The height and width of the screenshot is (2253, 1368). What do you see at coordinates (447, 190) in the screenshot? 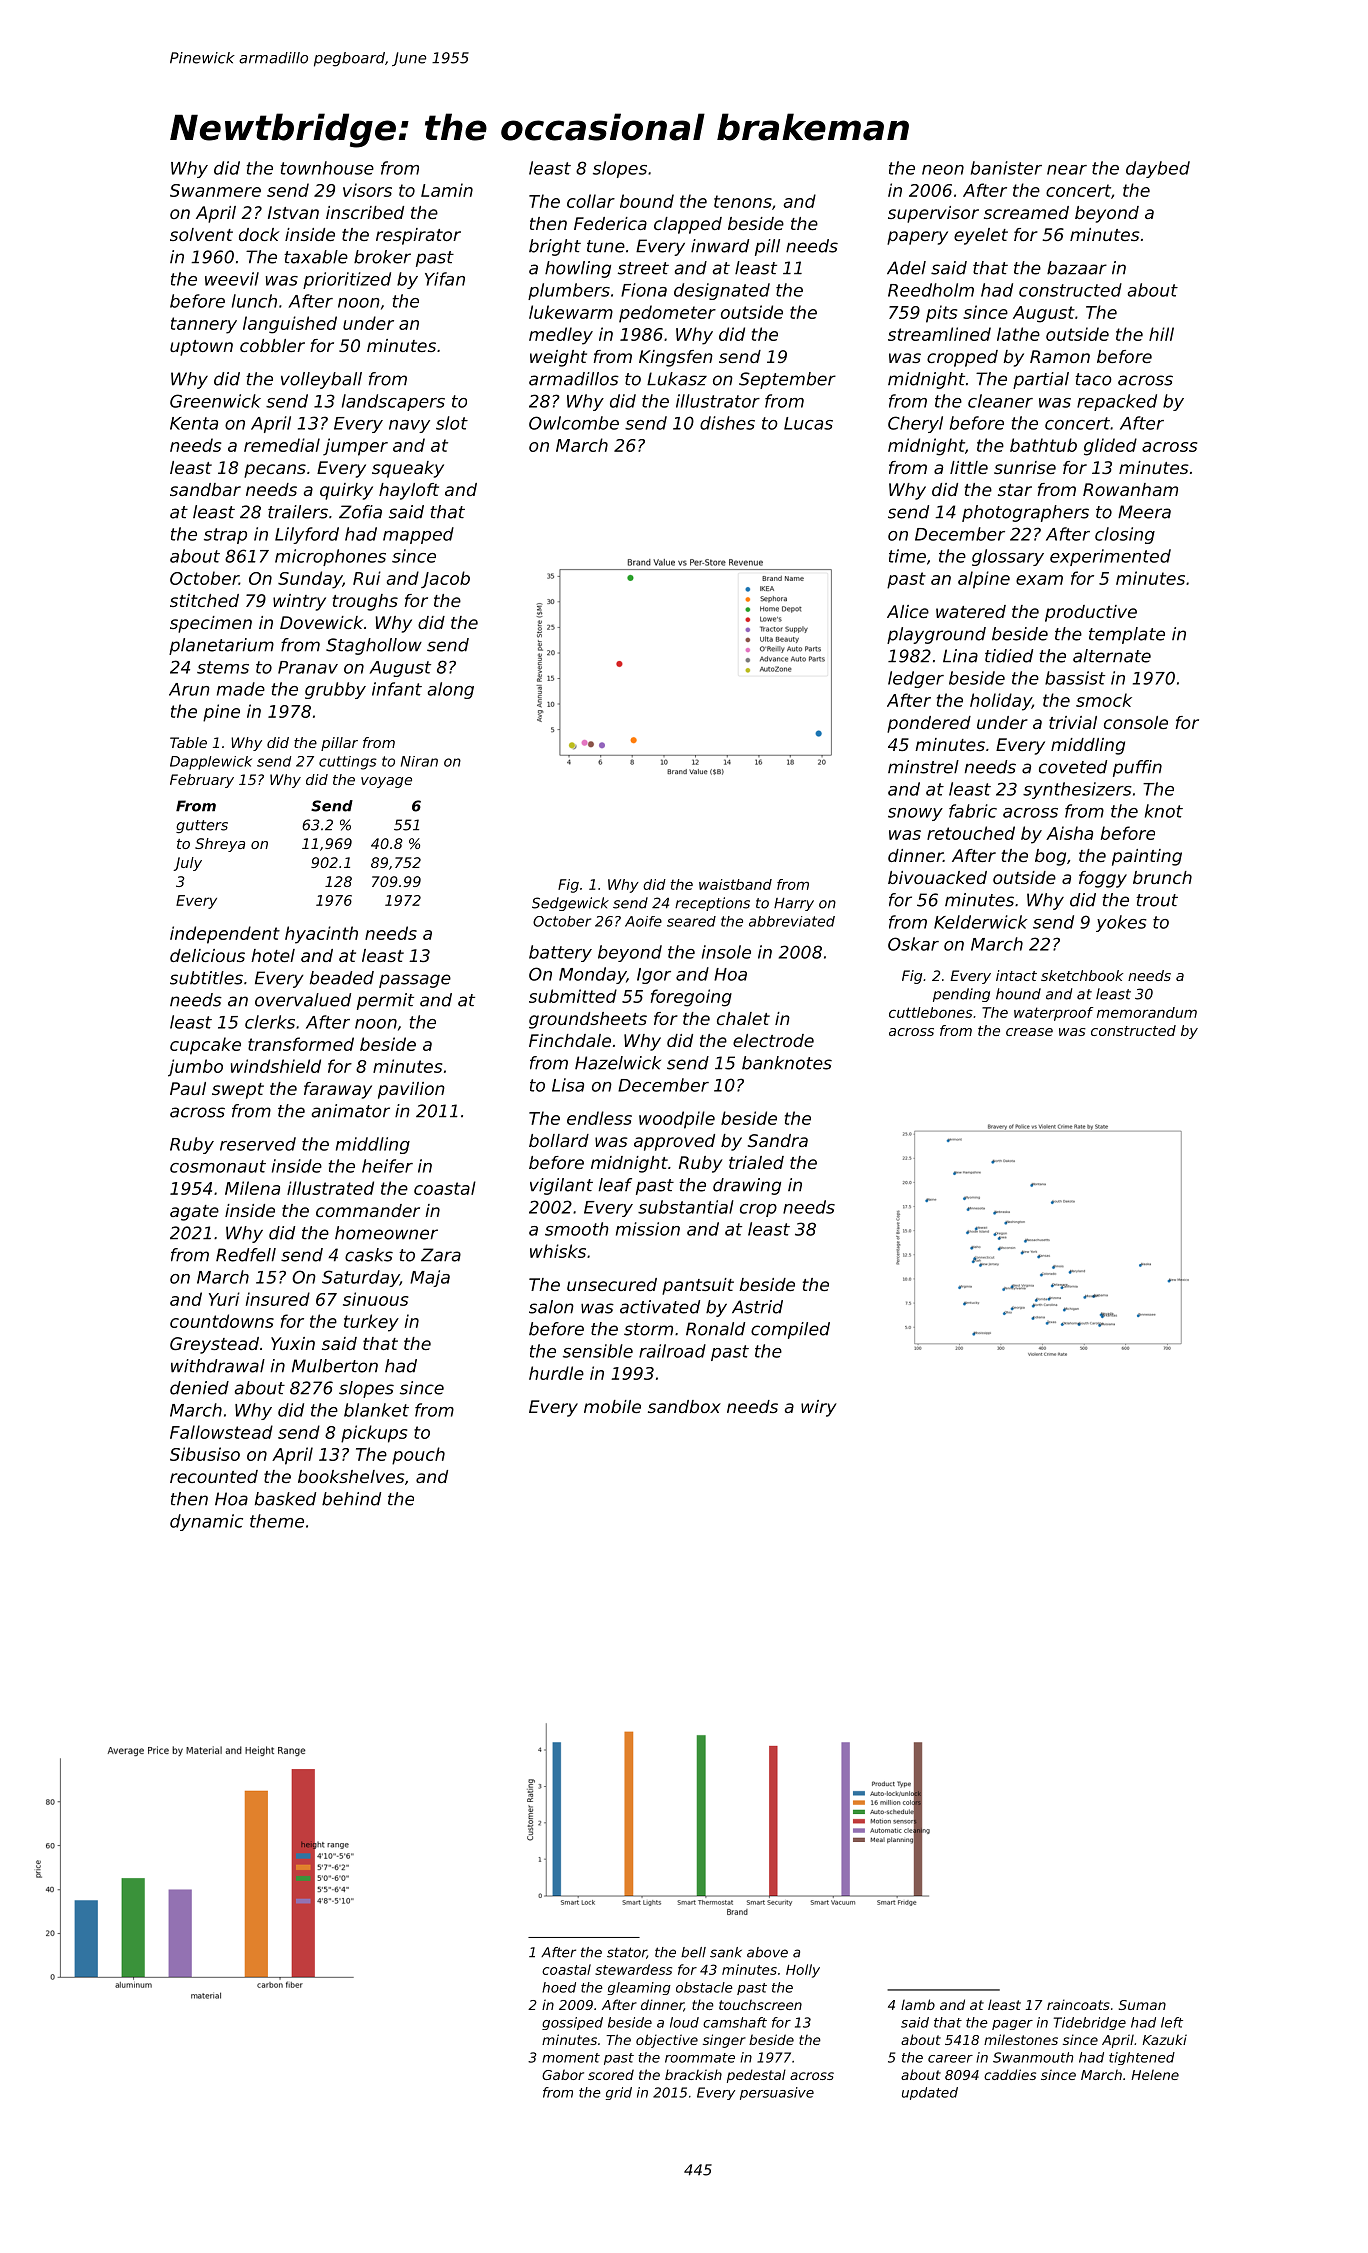
I see `Lamin` at bounding box center [447, 190].
